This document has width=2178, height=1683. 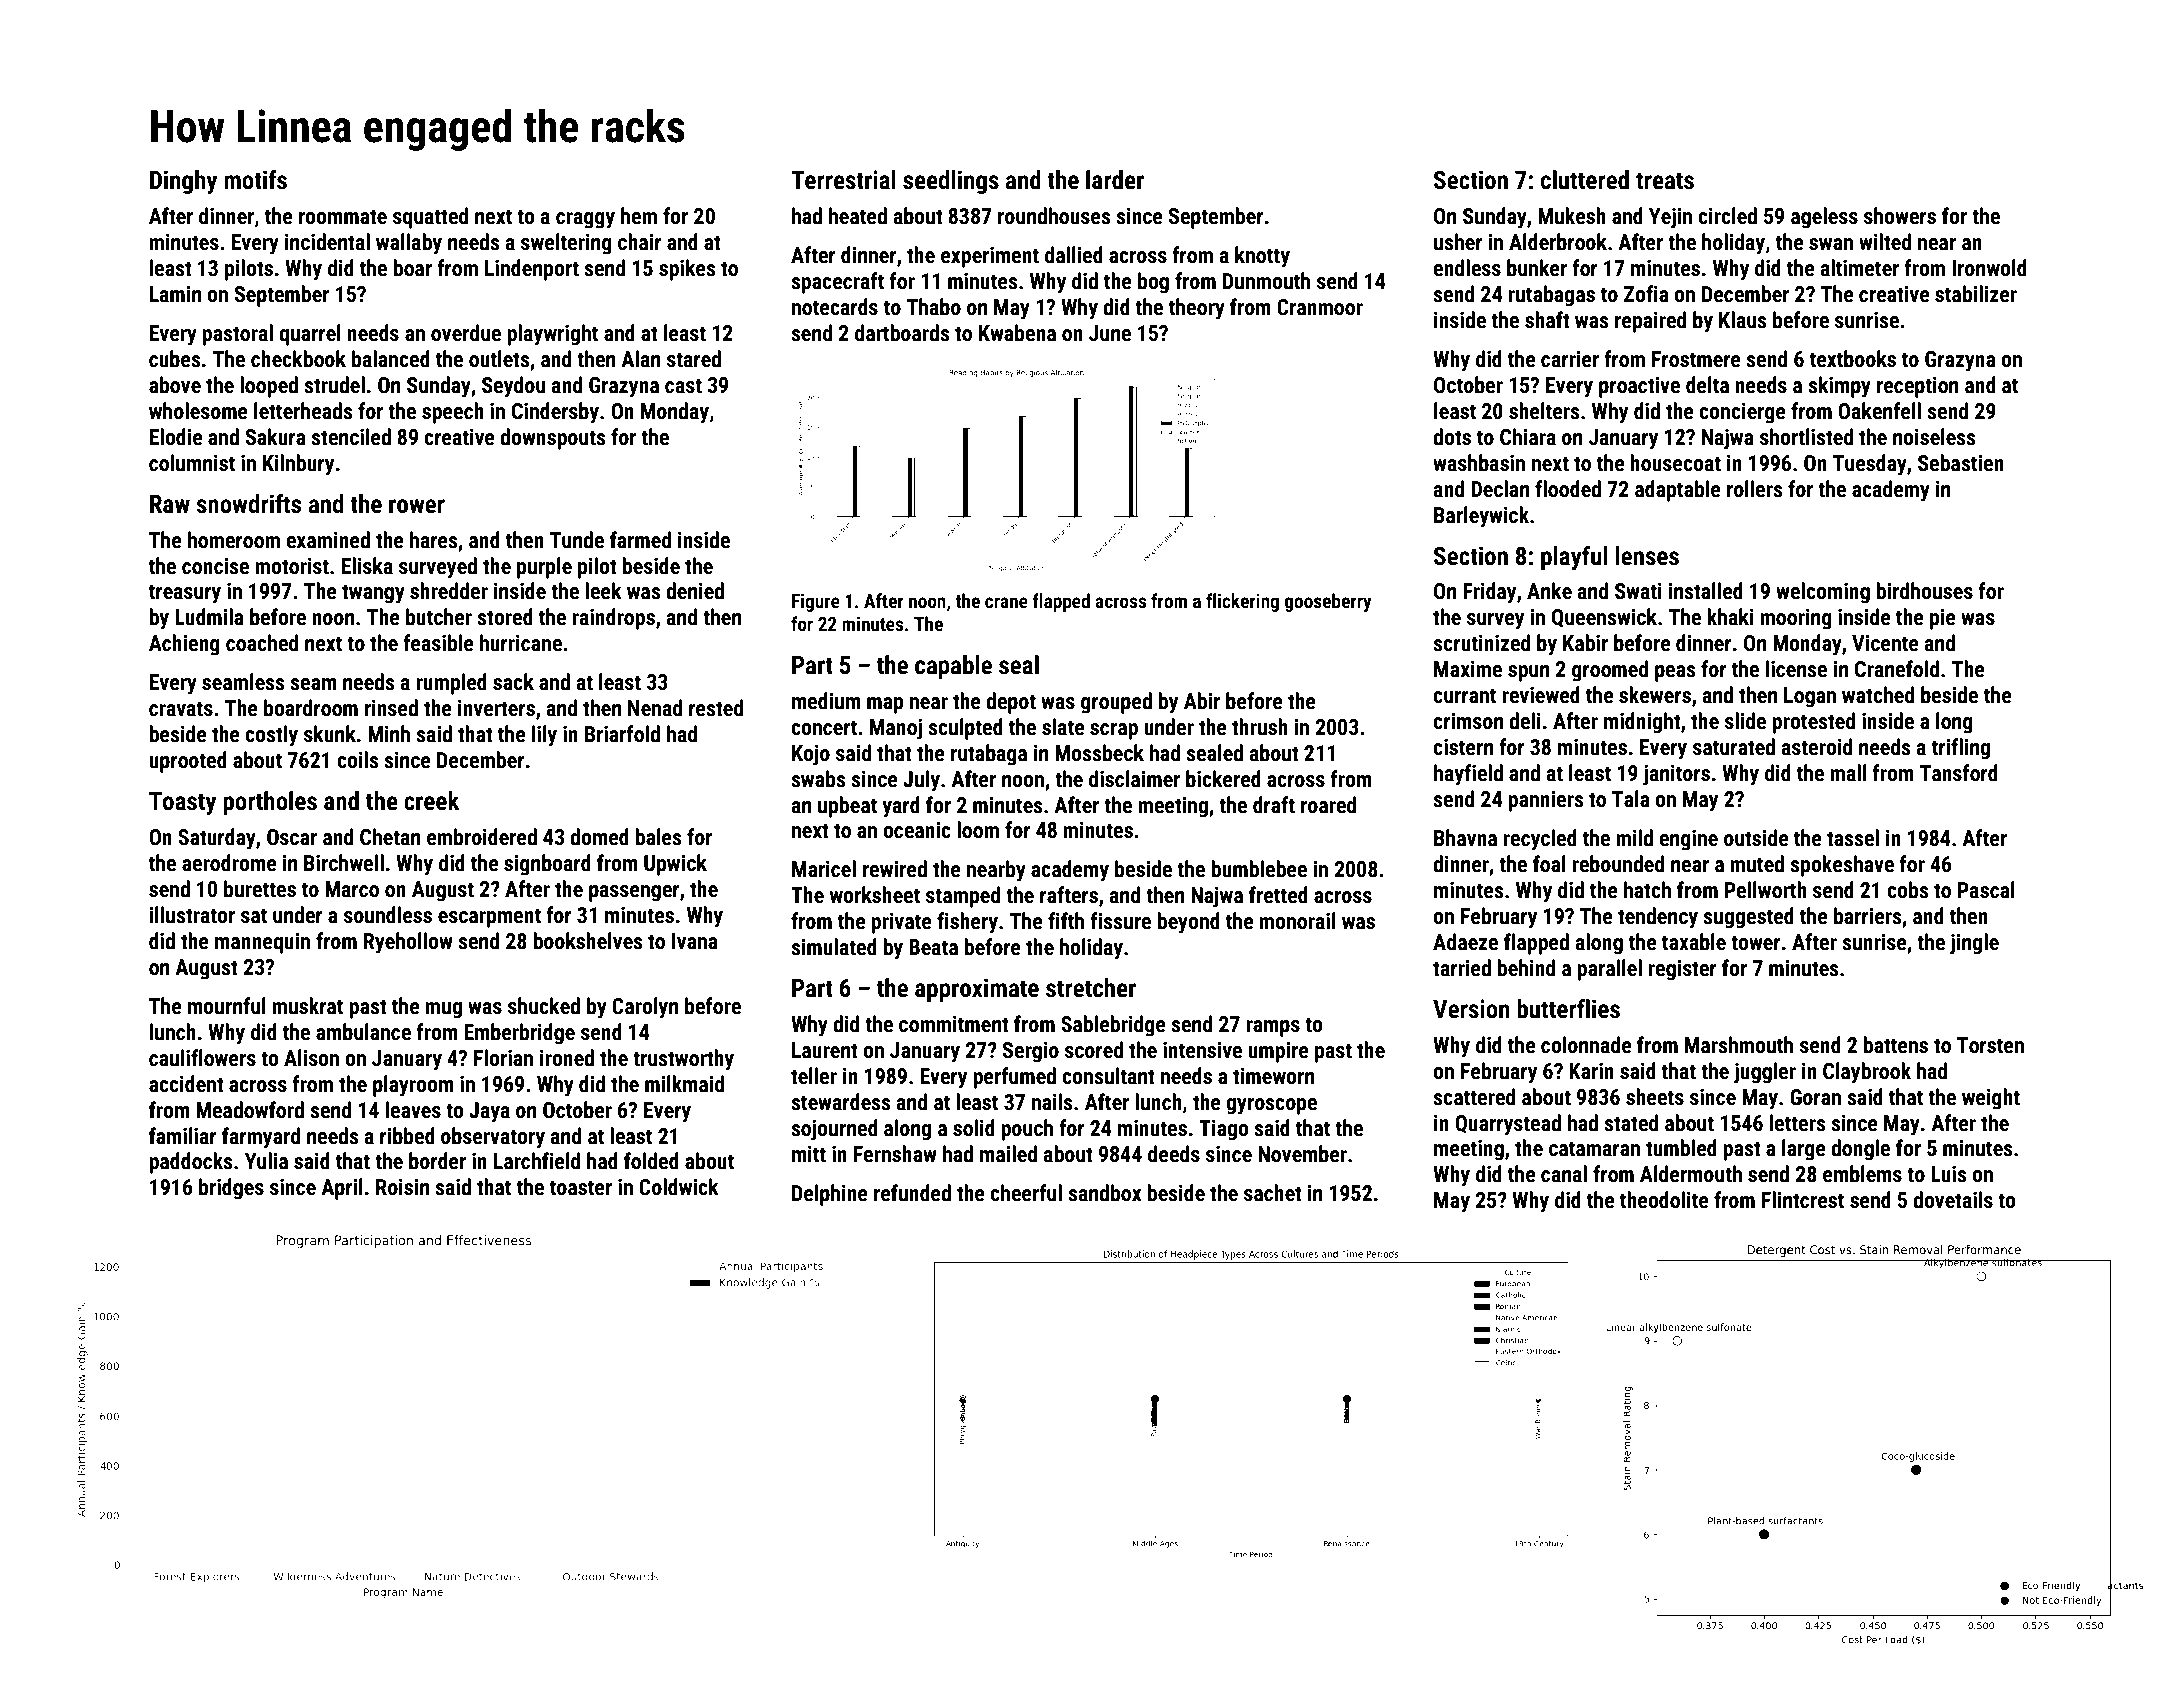 I want to click on treats, so click(x=1665, y=181).
